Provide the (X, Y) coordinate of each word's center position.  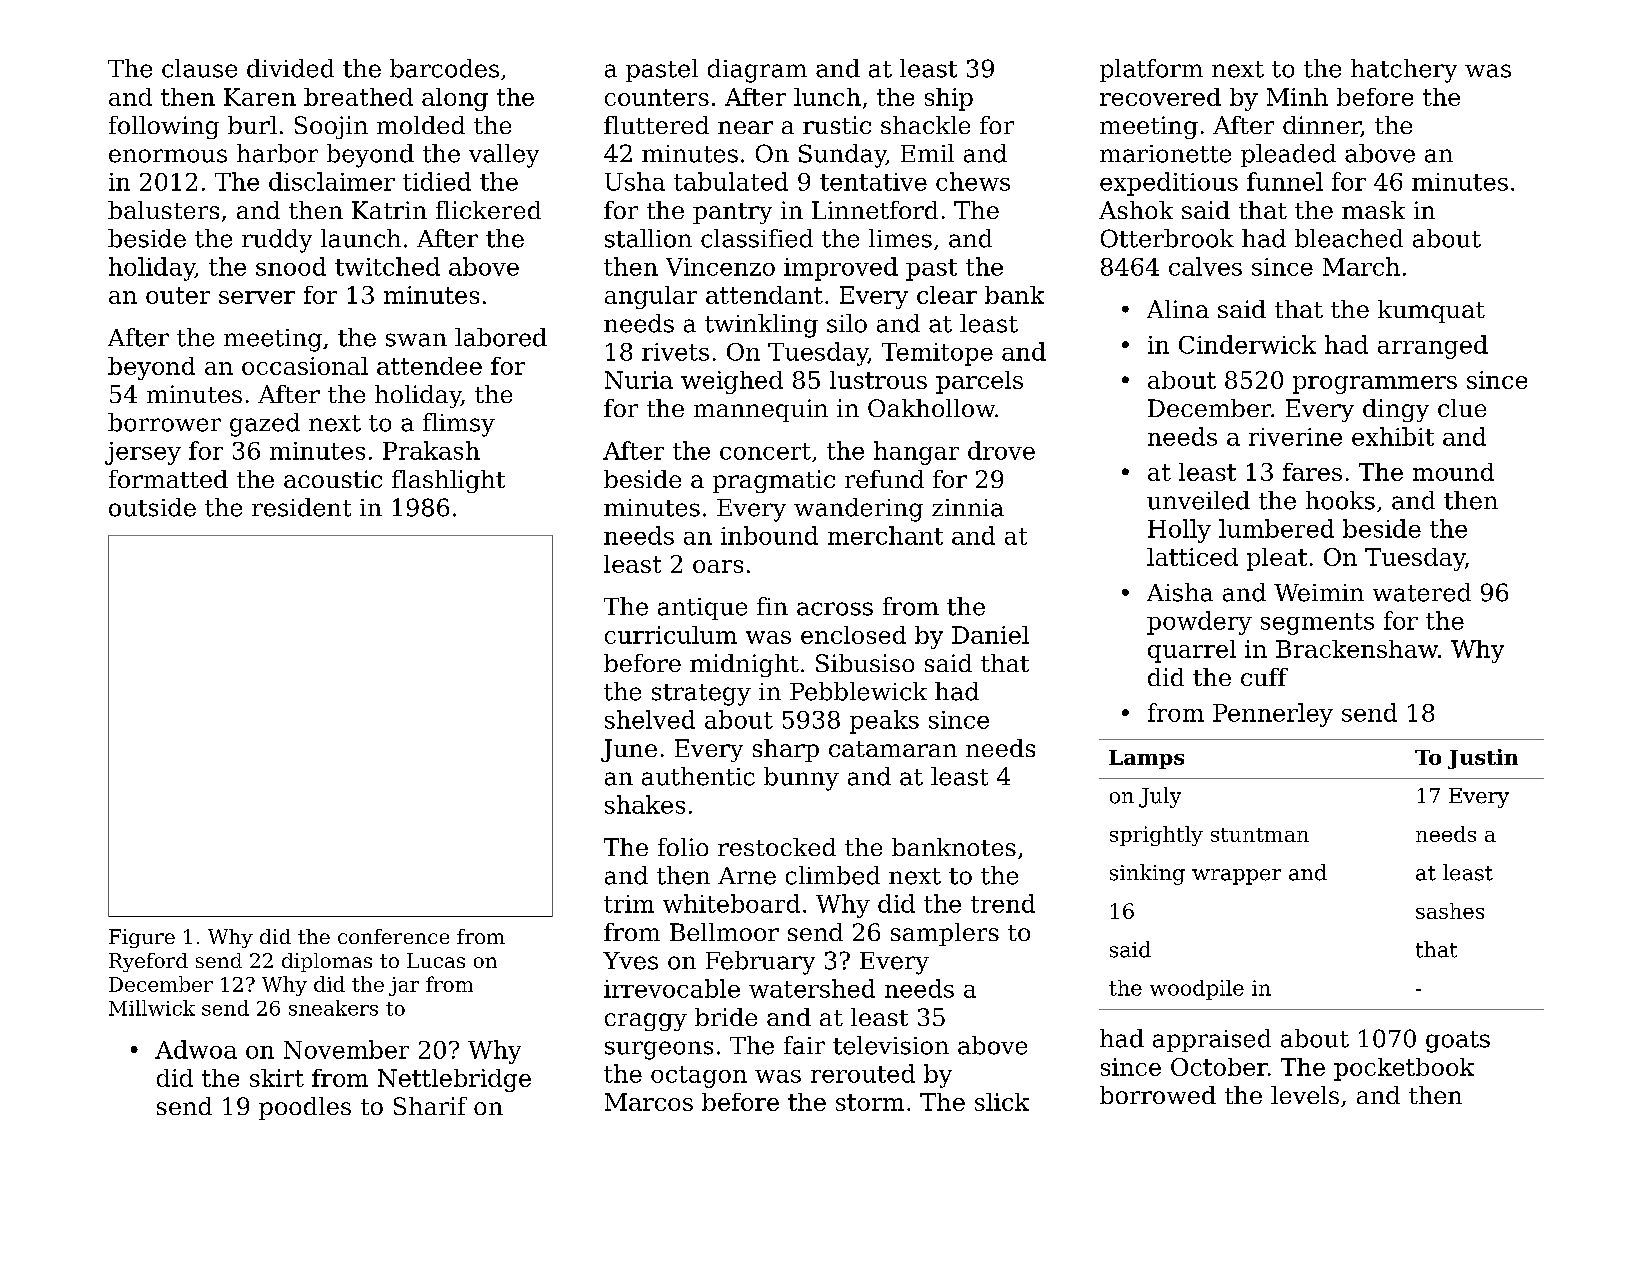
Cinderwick (1247, 344)
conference (393, 936)
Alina (1178, 309)
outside (152, 507)
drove (1001, 450)
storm (870, 1102)
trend (1003, 903)
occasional (305, 366)
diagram (757, 71)
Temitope (937, 354)
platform (1151, 70)
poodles (305, 1108)
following (164, 127)
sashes (1450, 911)
